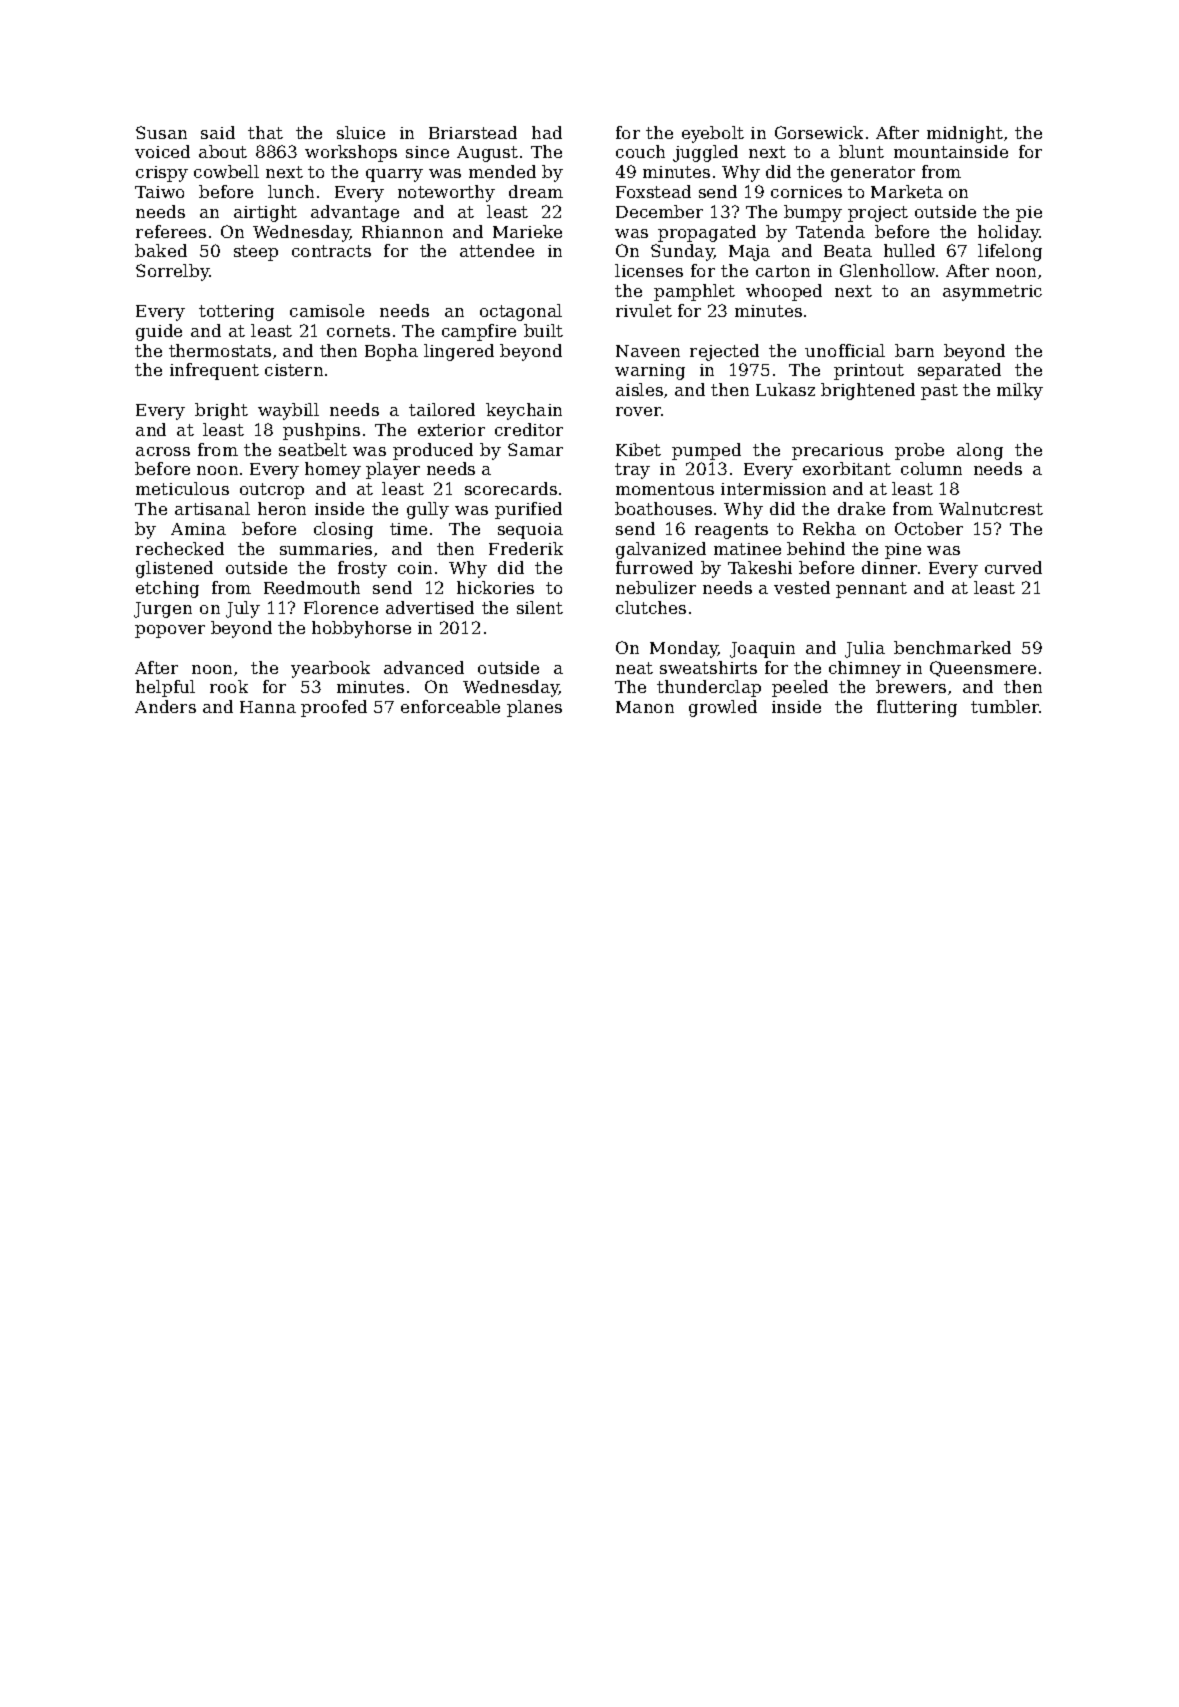 This image has width=1179, height=1707. Describe the element at coordinates (845, 350) in the image. I see `unofficial` at that location.
